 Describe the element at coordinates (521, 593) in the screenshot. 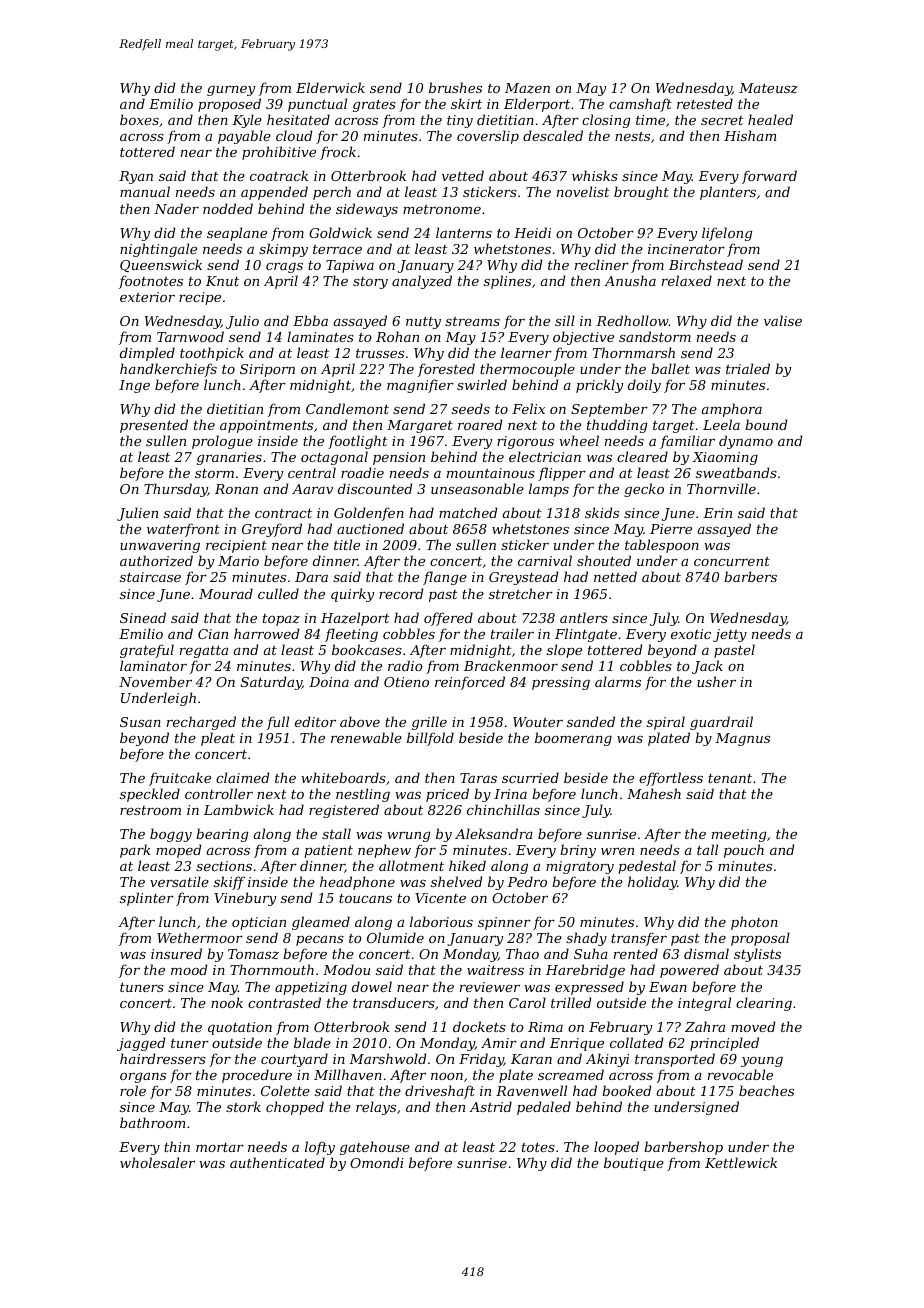

I see `stretcher` at that location.
